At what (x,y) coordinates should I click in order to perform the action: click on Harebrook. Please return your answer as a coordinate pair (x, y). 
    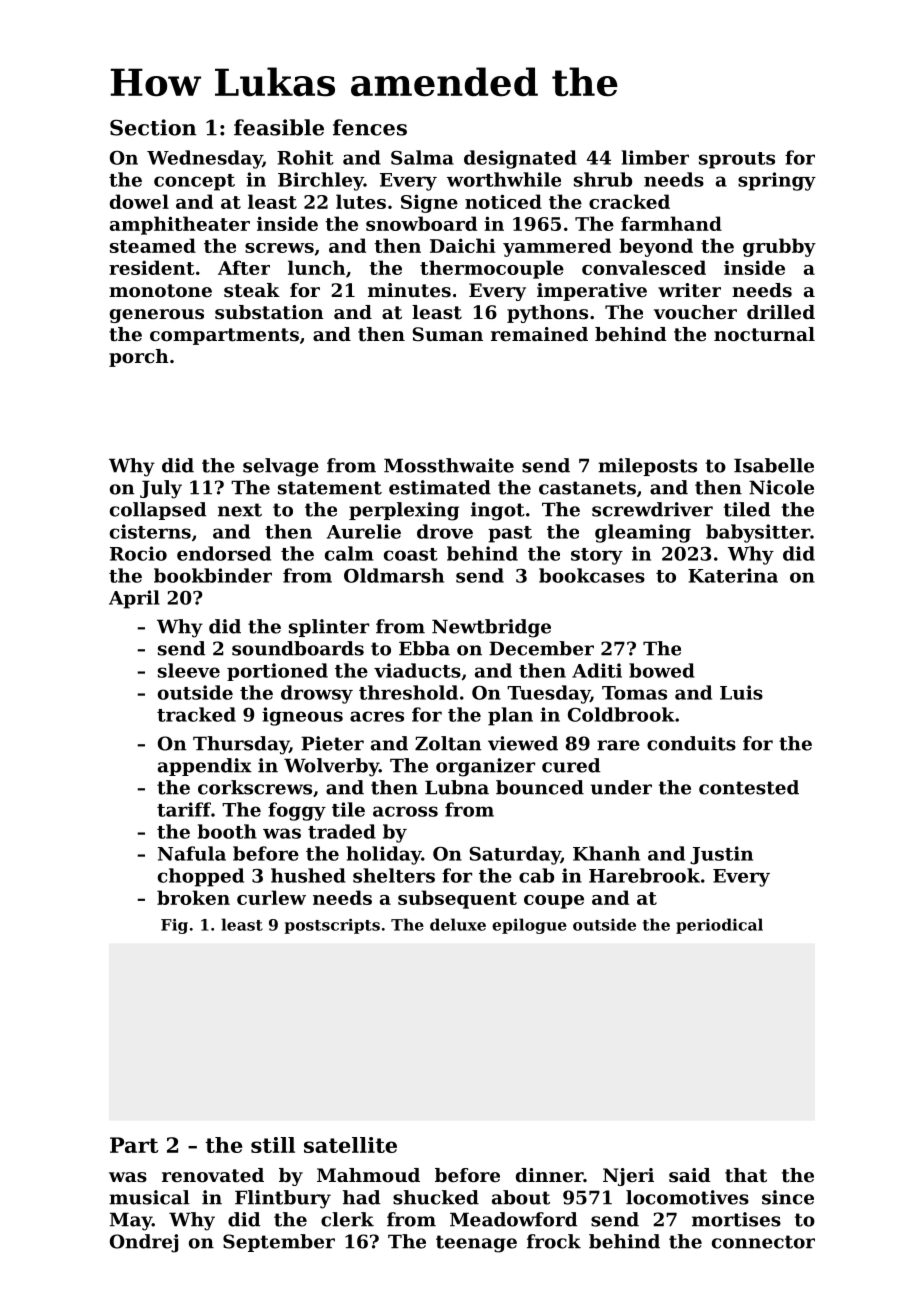
    Looking at the image, I should click on (644, 875).
